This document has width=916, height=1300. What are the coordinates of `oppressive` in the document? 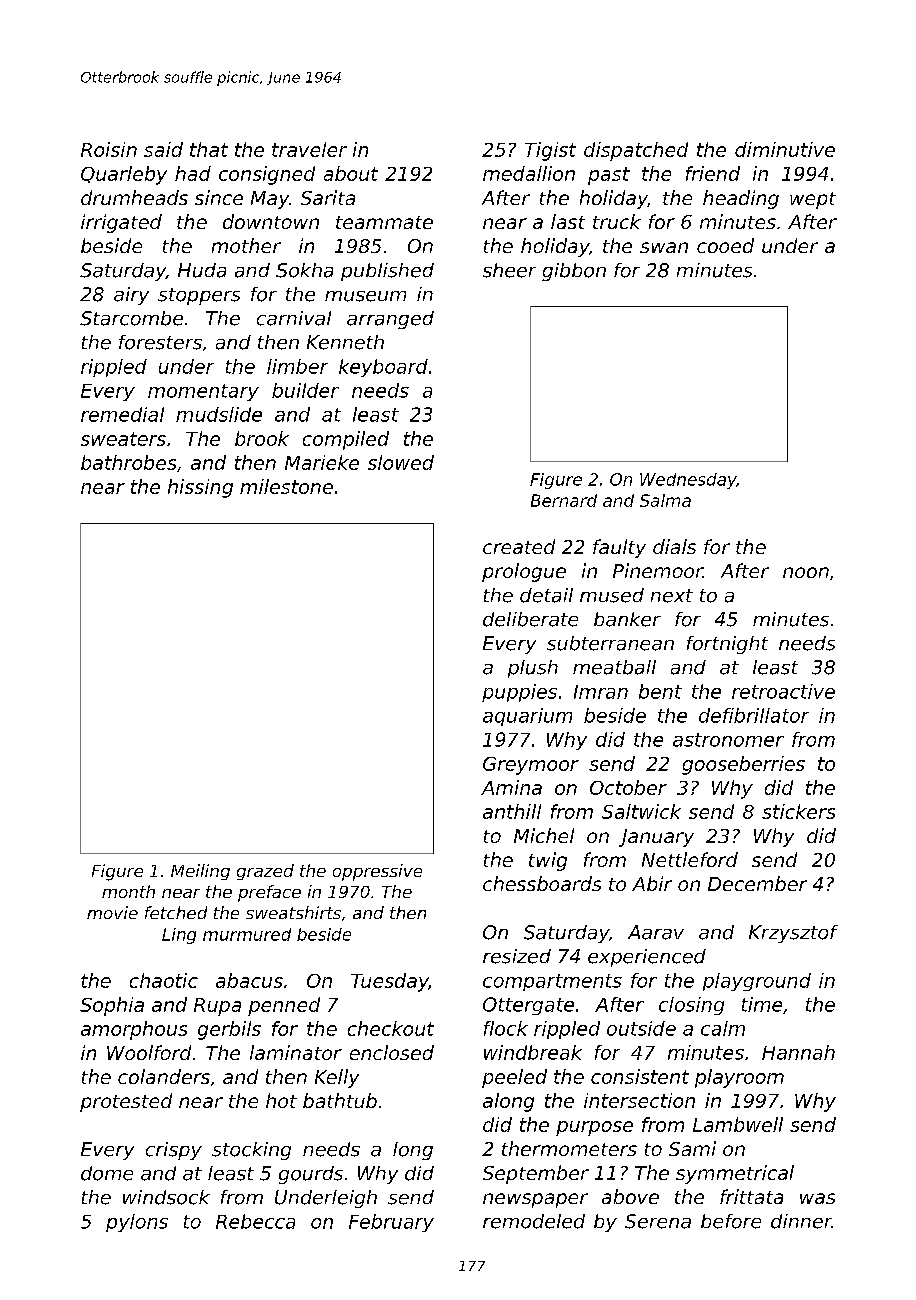 It's located at (377, 872).
